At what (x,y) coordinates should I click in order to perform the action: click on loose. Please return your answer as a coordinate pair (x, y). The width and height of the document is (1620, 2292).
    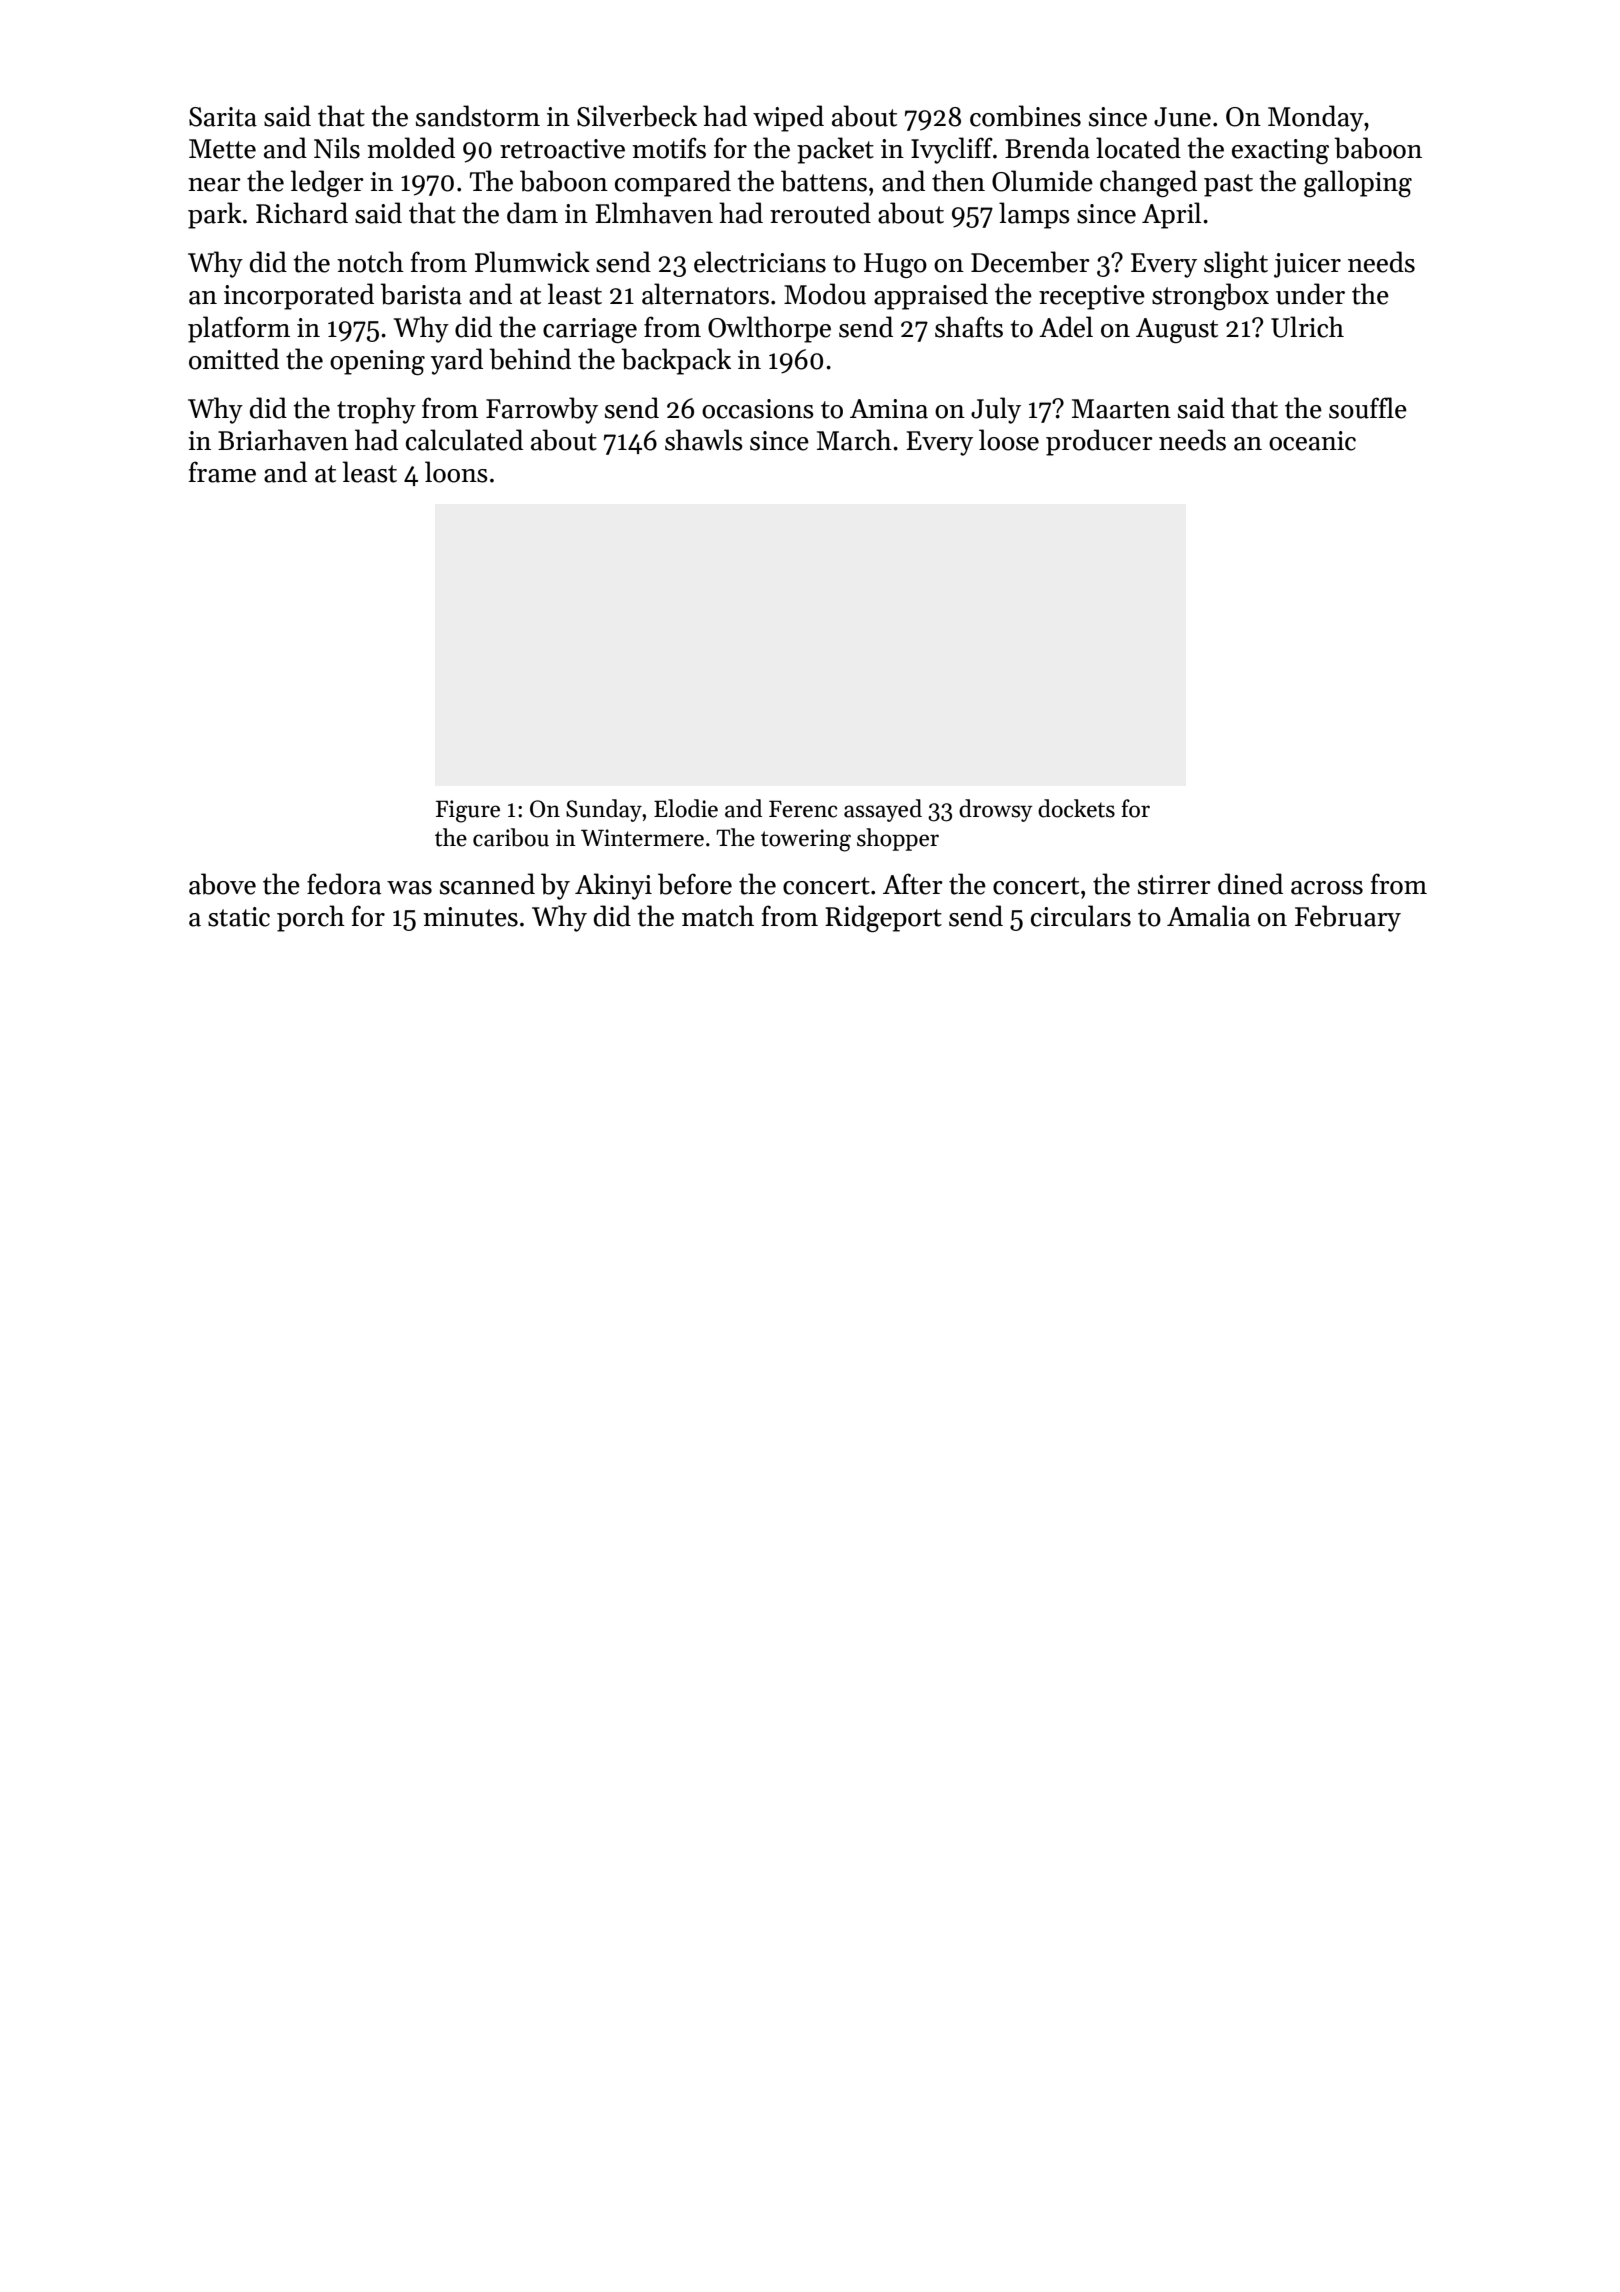
    Looking at the image, I should click on (1009, 440).
